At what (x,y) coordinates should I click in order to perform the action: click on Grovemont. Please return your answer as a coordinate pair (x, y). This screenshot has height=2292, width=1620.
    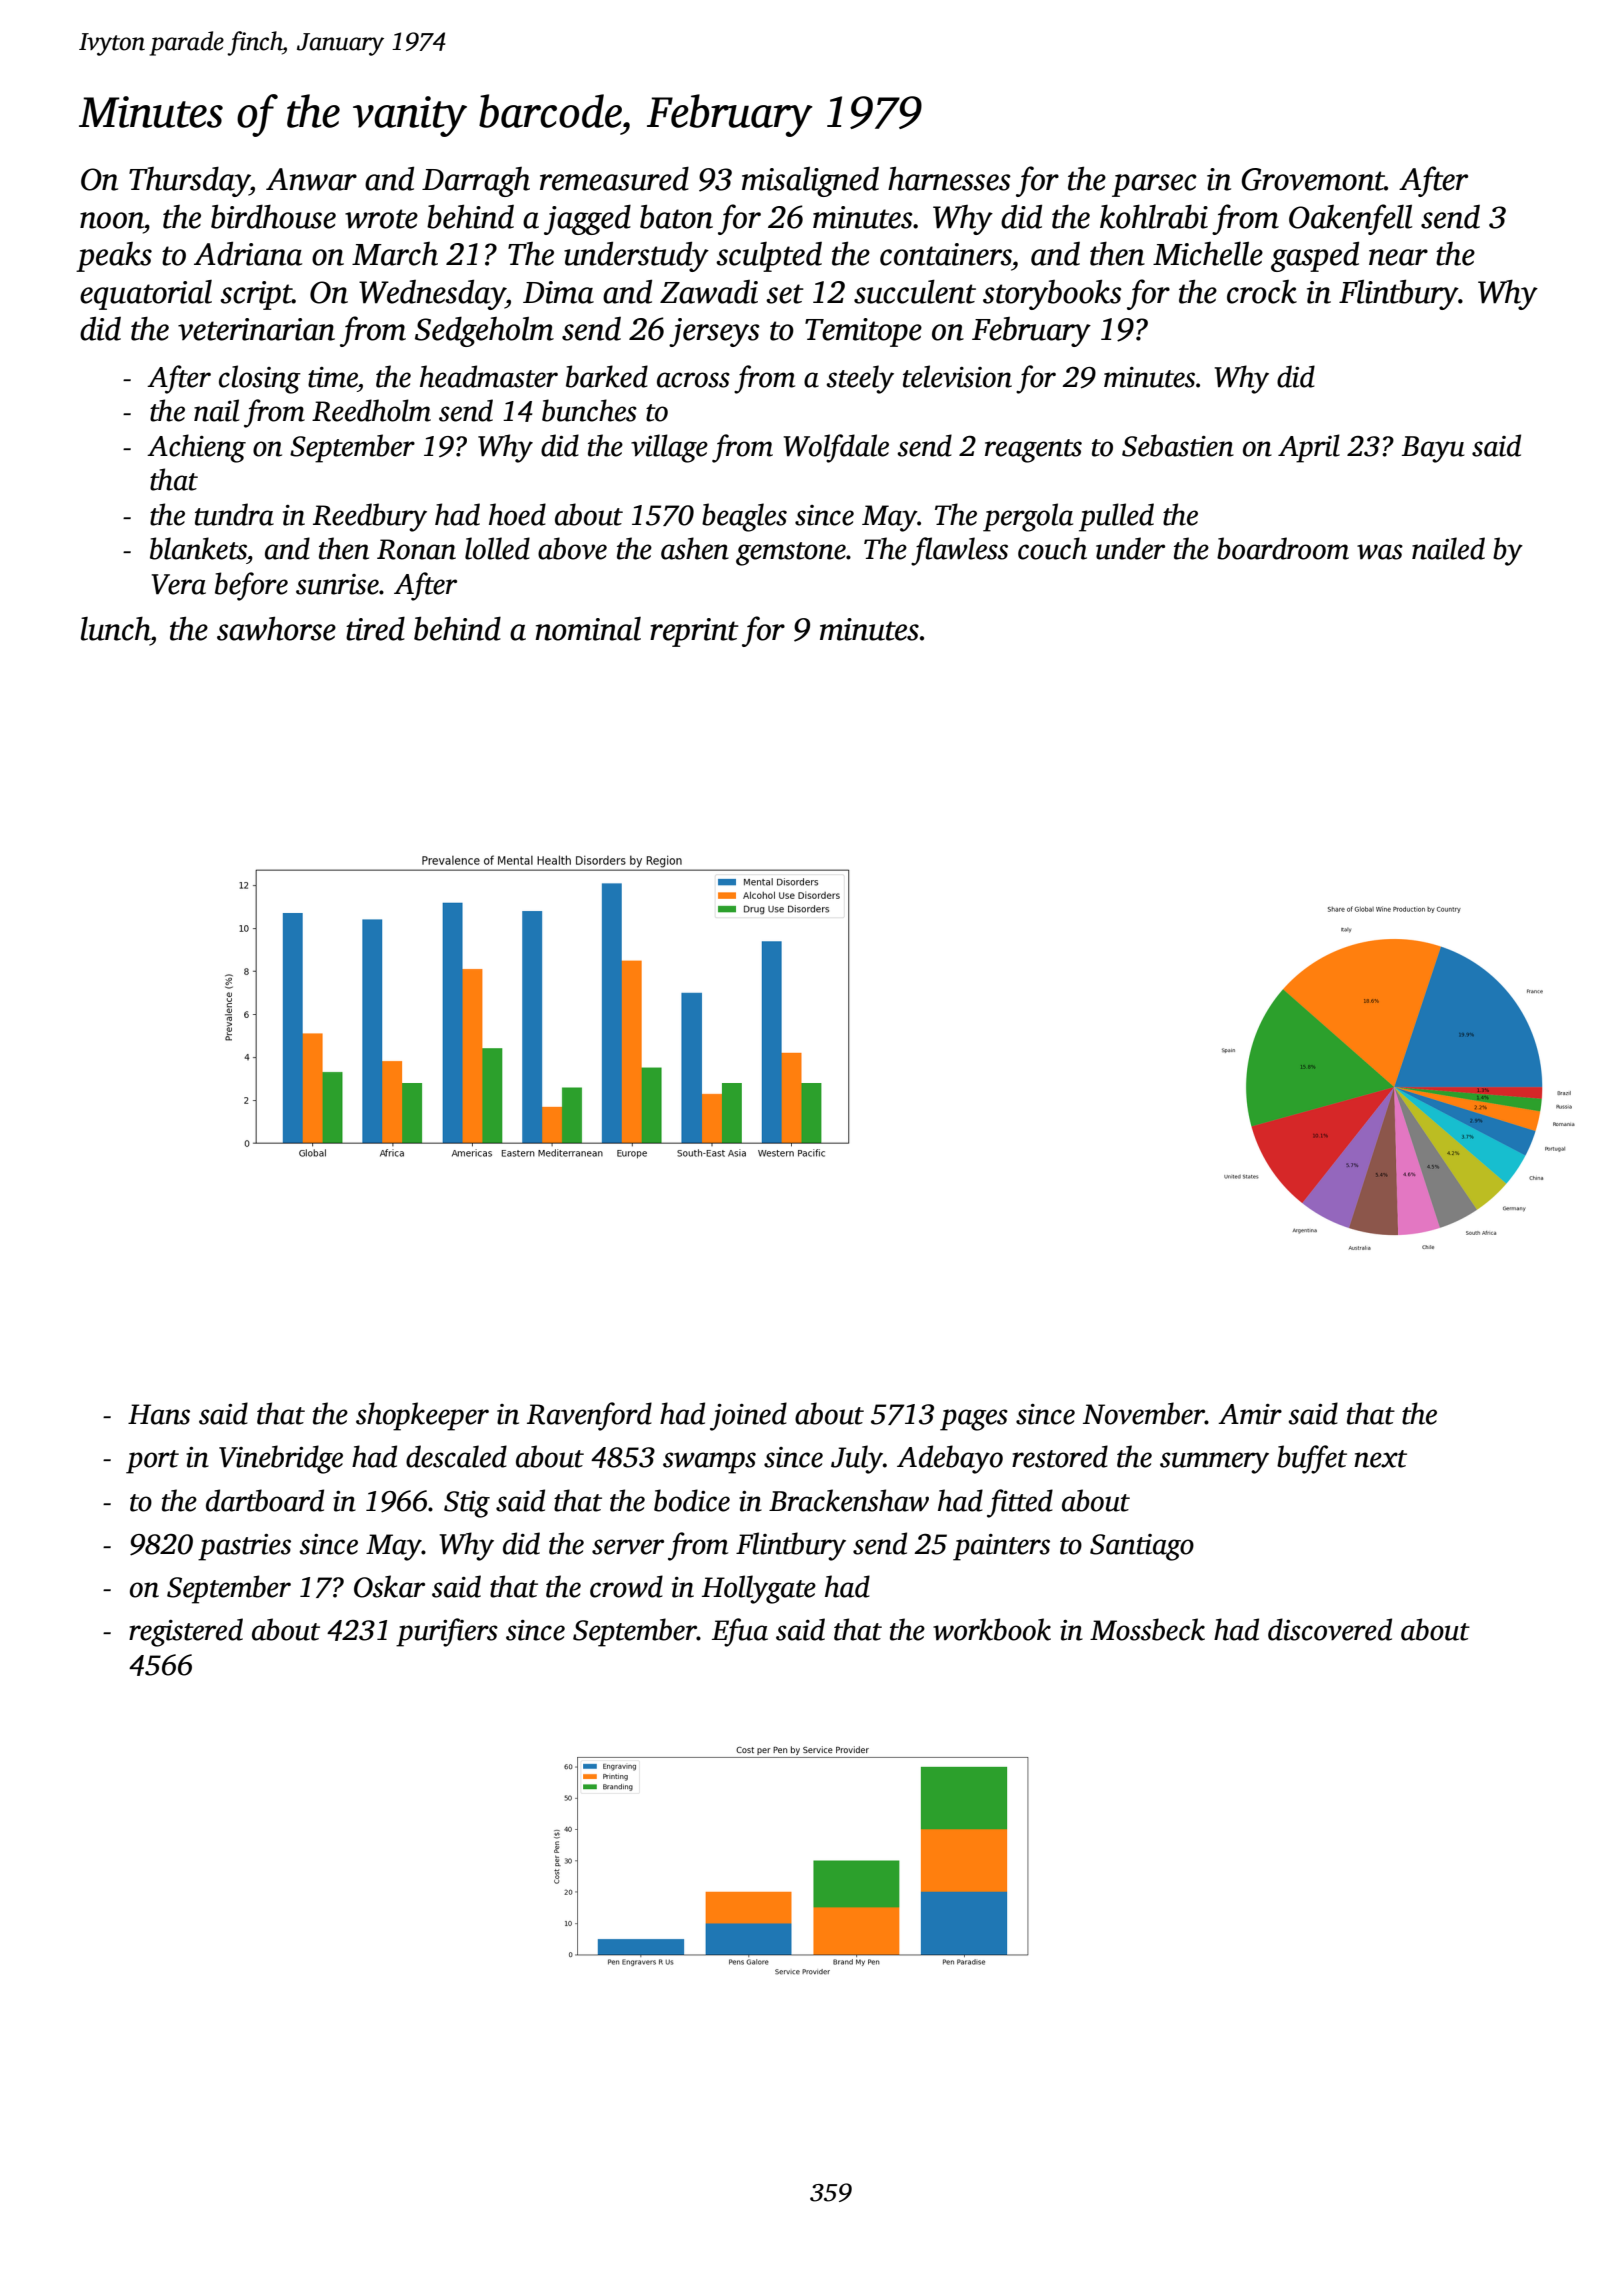
    Looking at the image, I should click on (1313, 179).
